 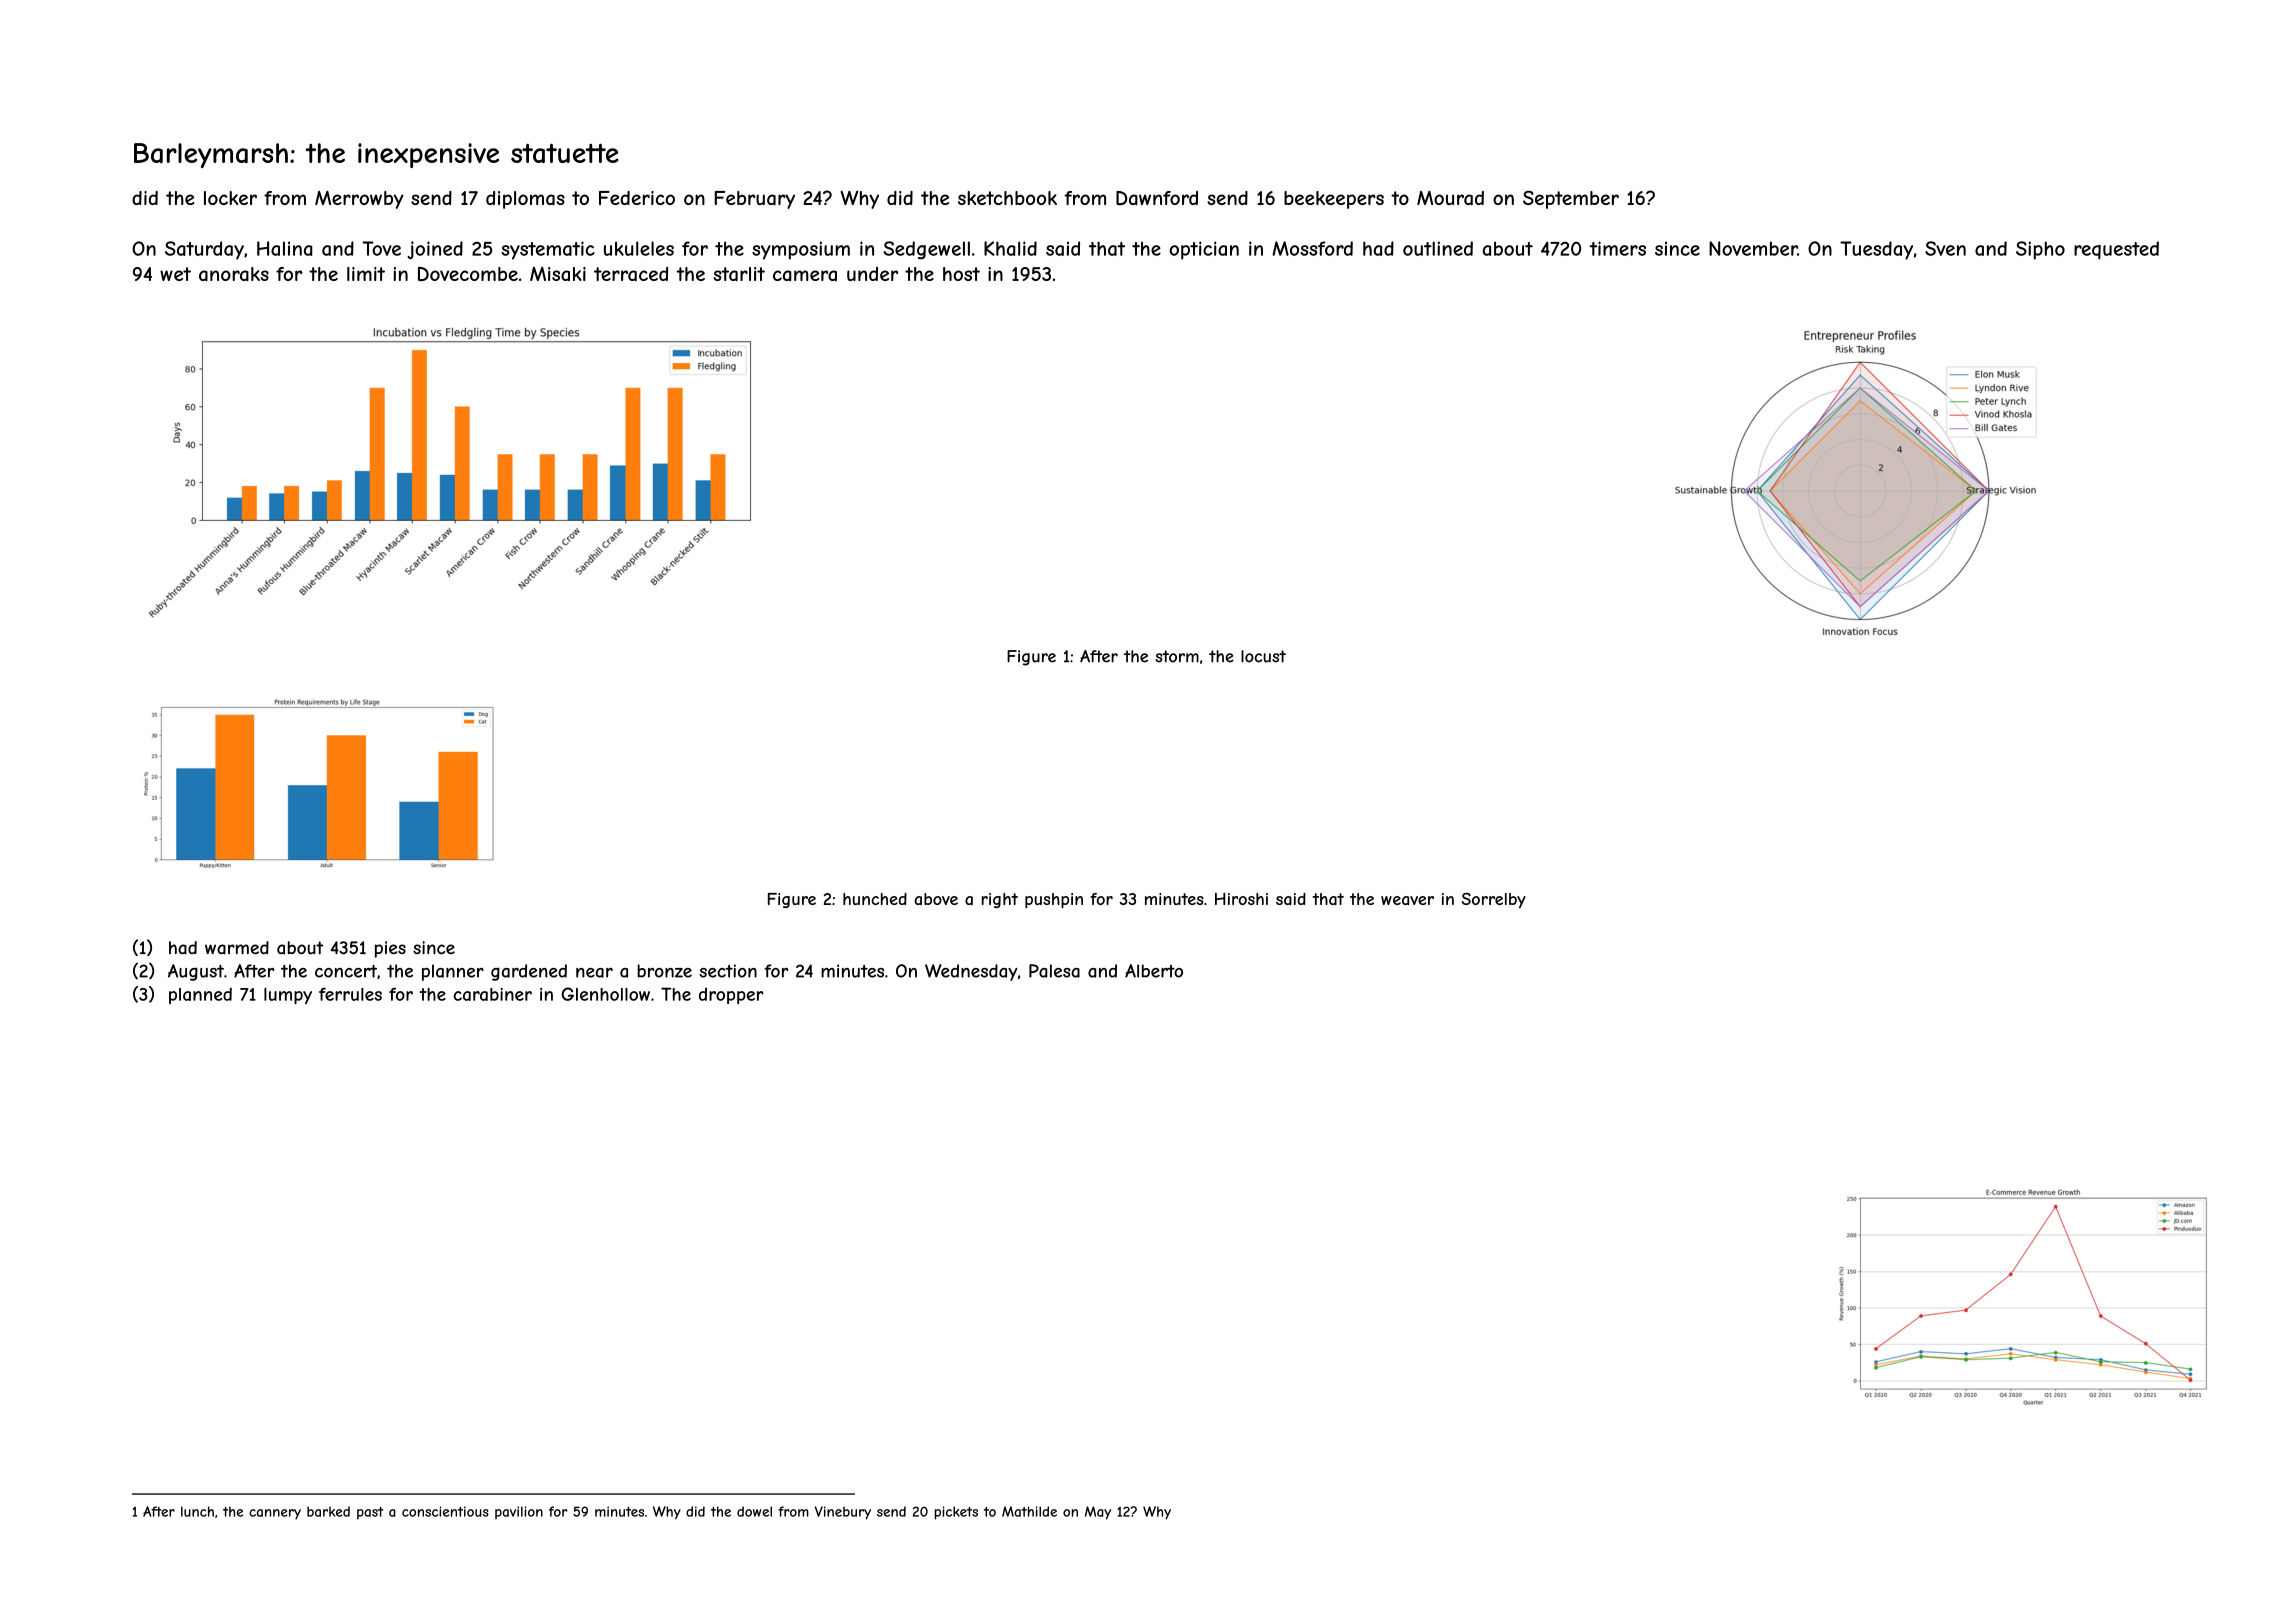 What do you see at coordinates (468, 274) in the document?
I see `Dovecombe` at bounding box center [468, 274].
